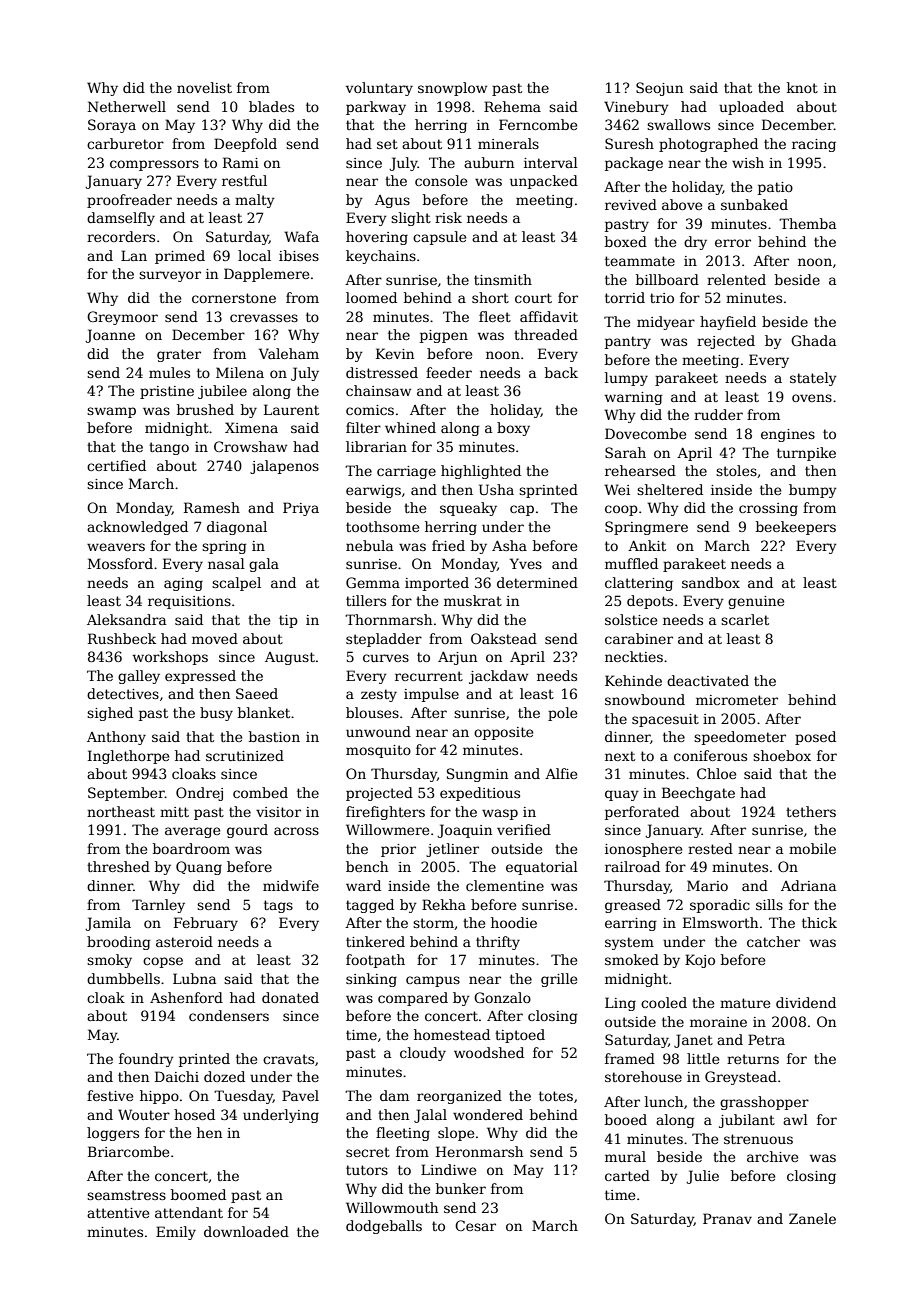  Describe the element at coordinates (500, 814) in the document. I see `wasp` at that location.
